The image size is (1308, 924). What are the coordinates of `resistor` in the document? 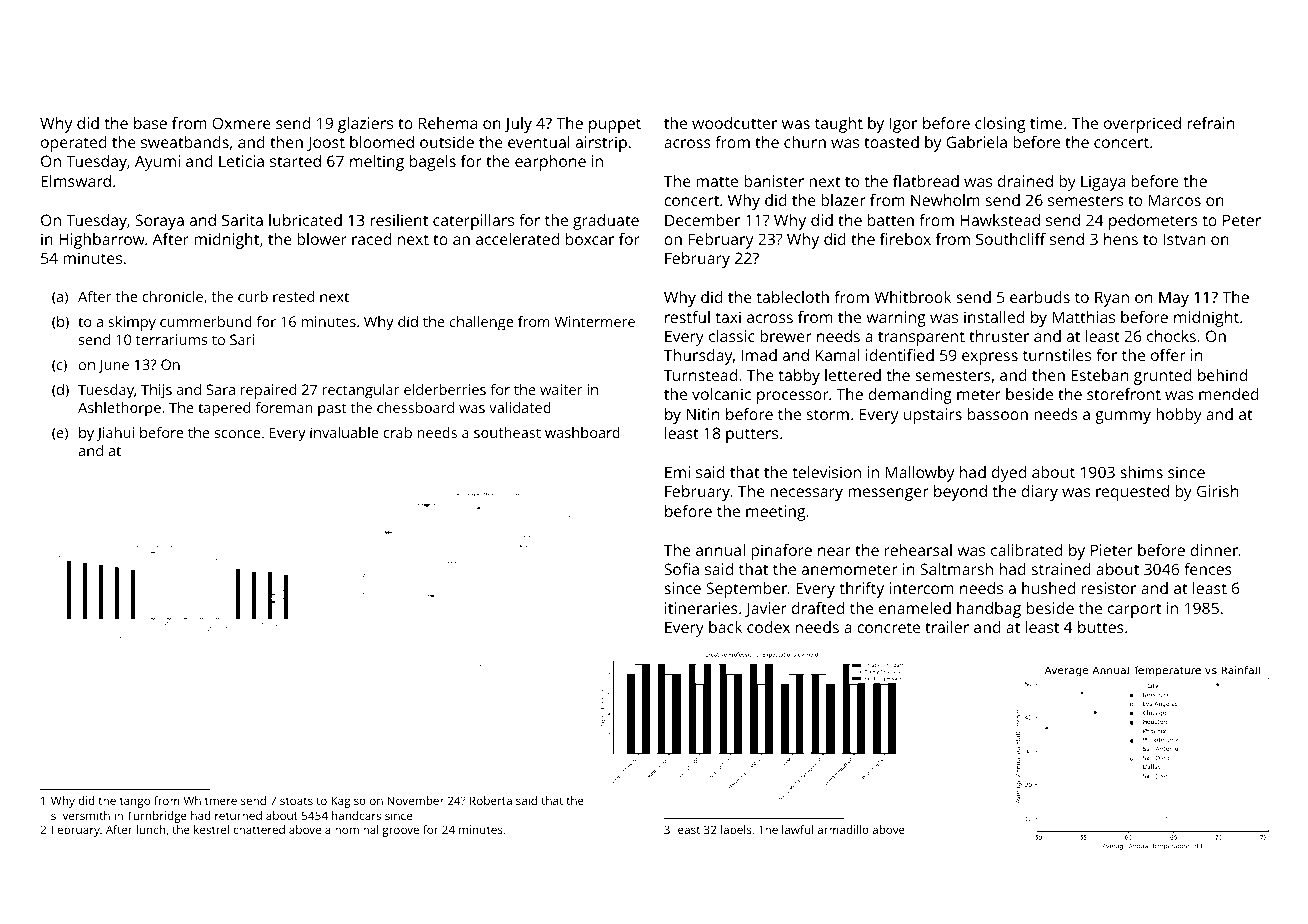 It's located at (1109, 588).
